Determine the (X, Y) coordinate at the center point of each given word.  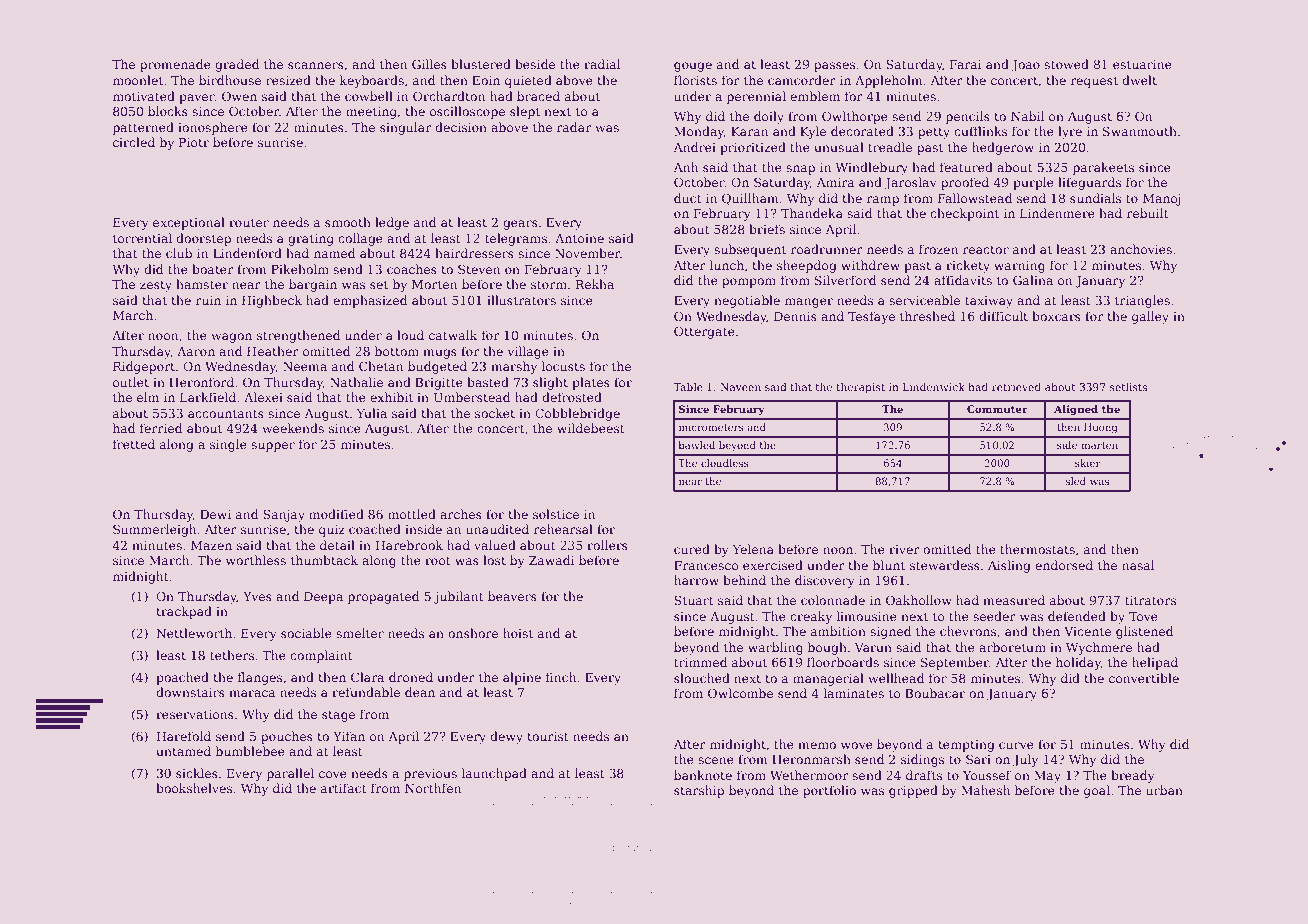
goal (1097, 791)
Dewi (215, 514)
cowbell (369, 96)
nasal (1138, 565)
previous (430, 775)
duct (688, 198)
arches (461, 514)
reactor (986, 249)
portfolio (829, 791)
